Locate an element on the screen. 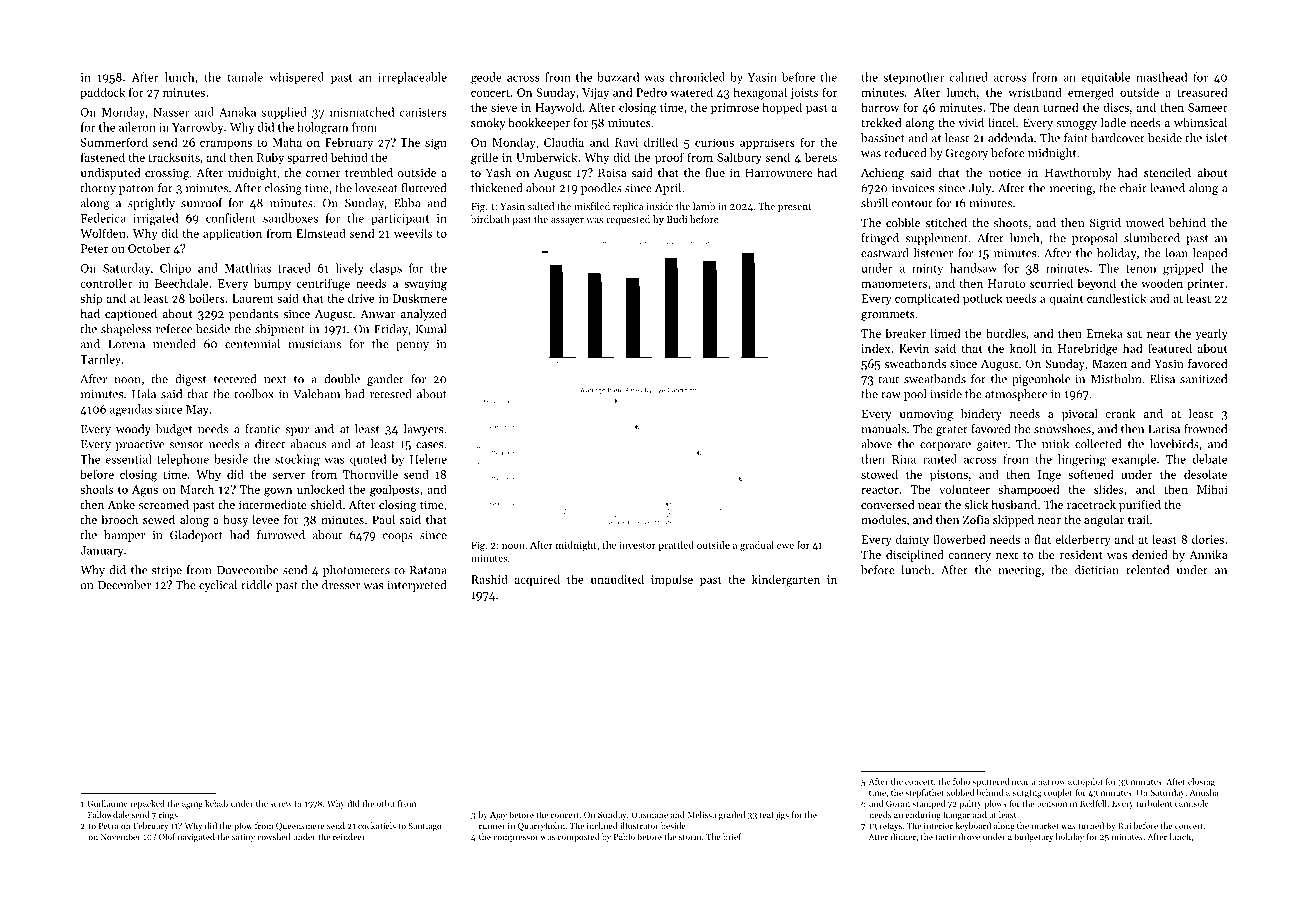 Image resolution: width=1308 pixels, height=924 pixels. orbit is located at coordinates (386, 803).
